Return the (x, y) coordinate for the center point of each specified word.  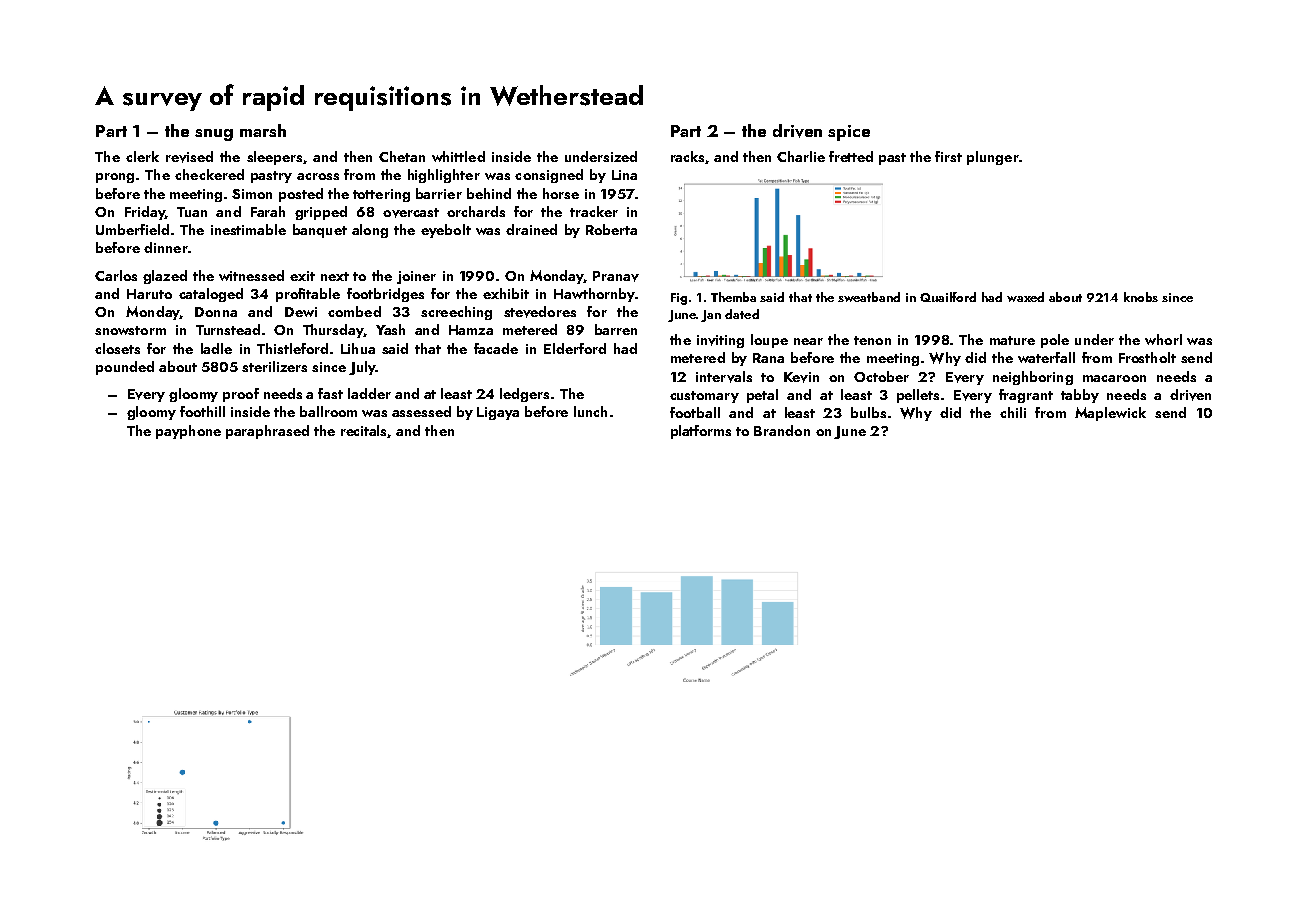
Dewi (301, 312)
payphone (188, 432)
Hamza (471, 330)
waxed (1025, 297)
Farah (268, 211)
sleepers (274, 158)
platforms (701, 432)
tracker (594, 211)
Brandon (782, 430)
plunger (993, 158)
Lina (624, 175)
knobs (1141, 297)
